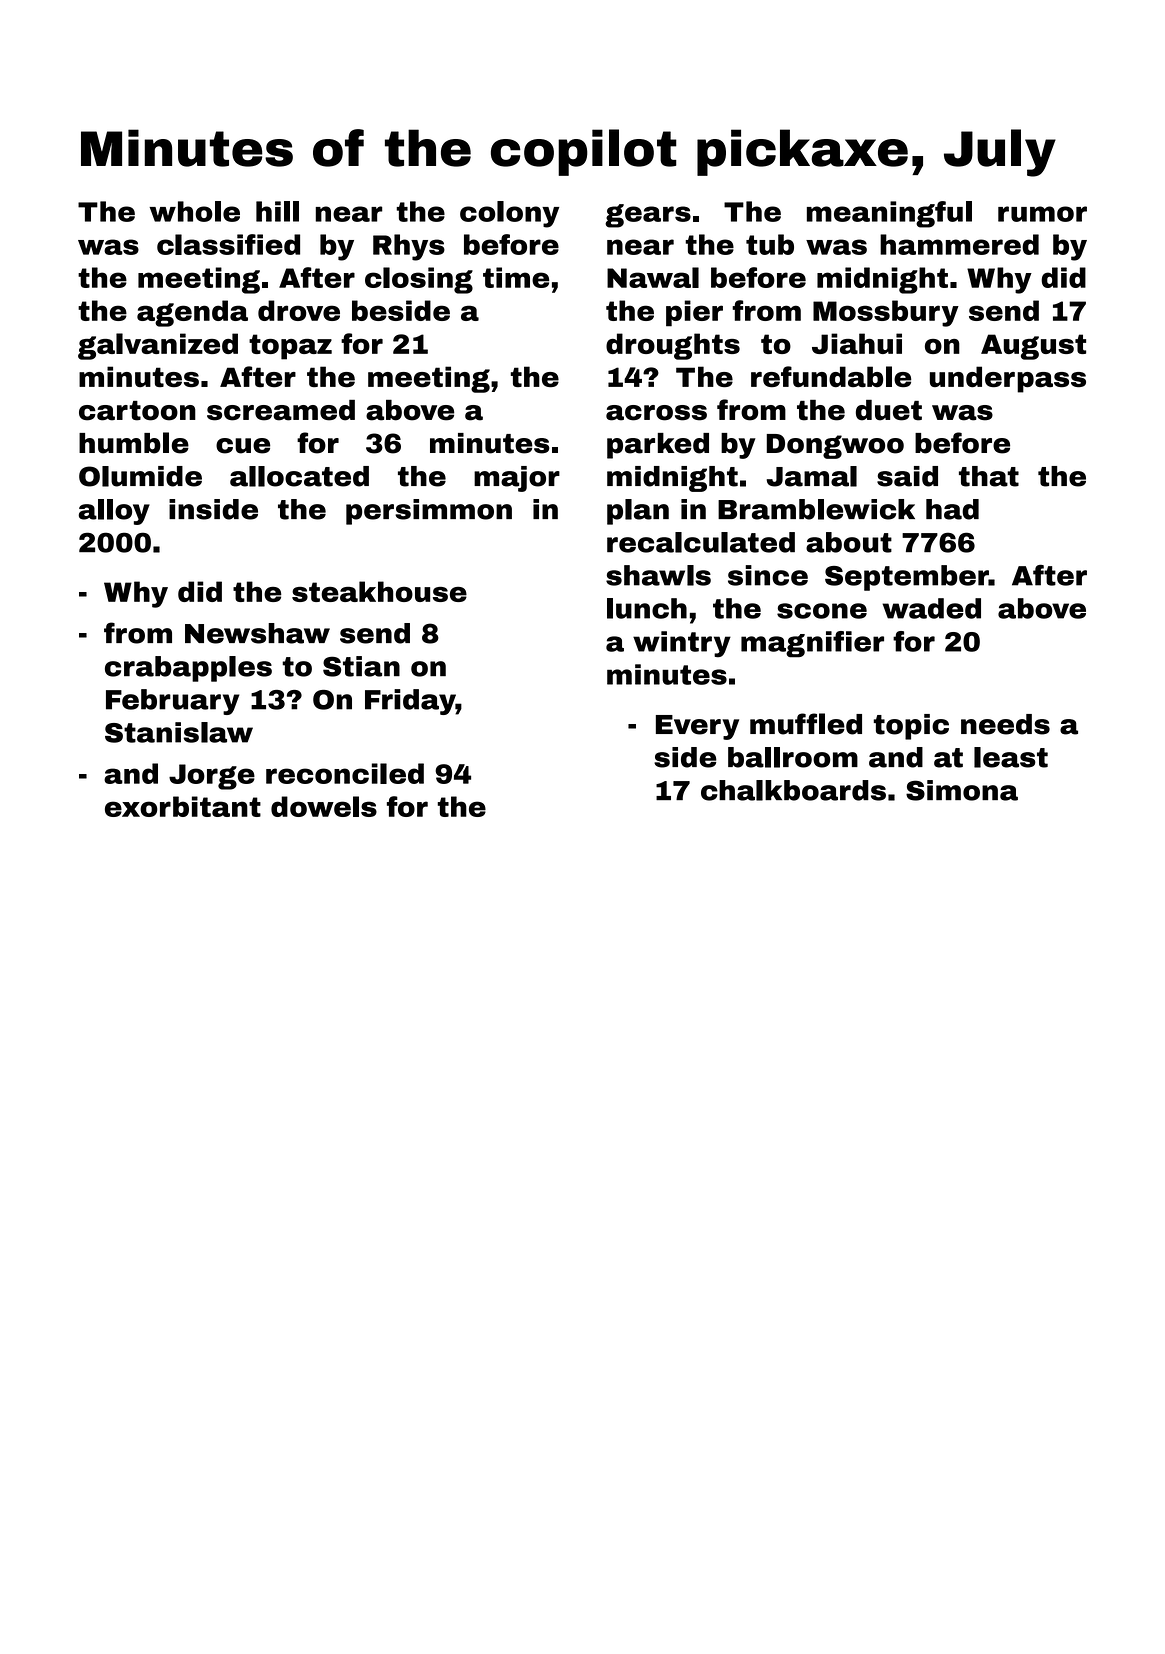  Describe the element at coordinates (1008, 379) in the page. I see `underpass` at that location.
